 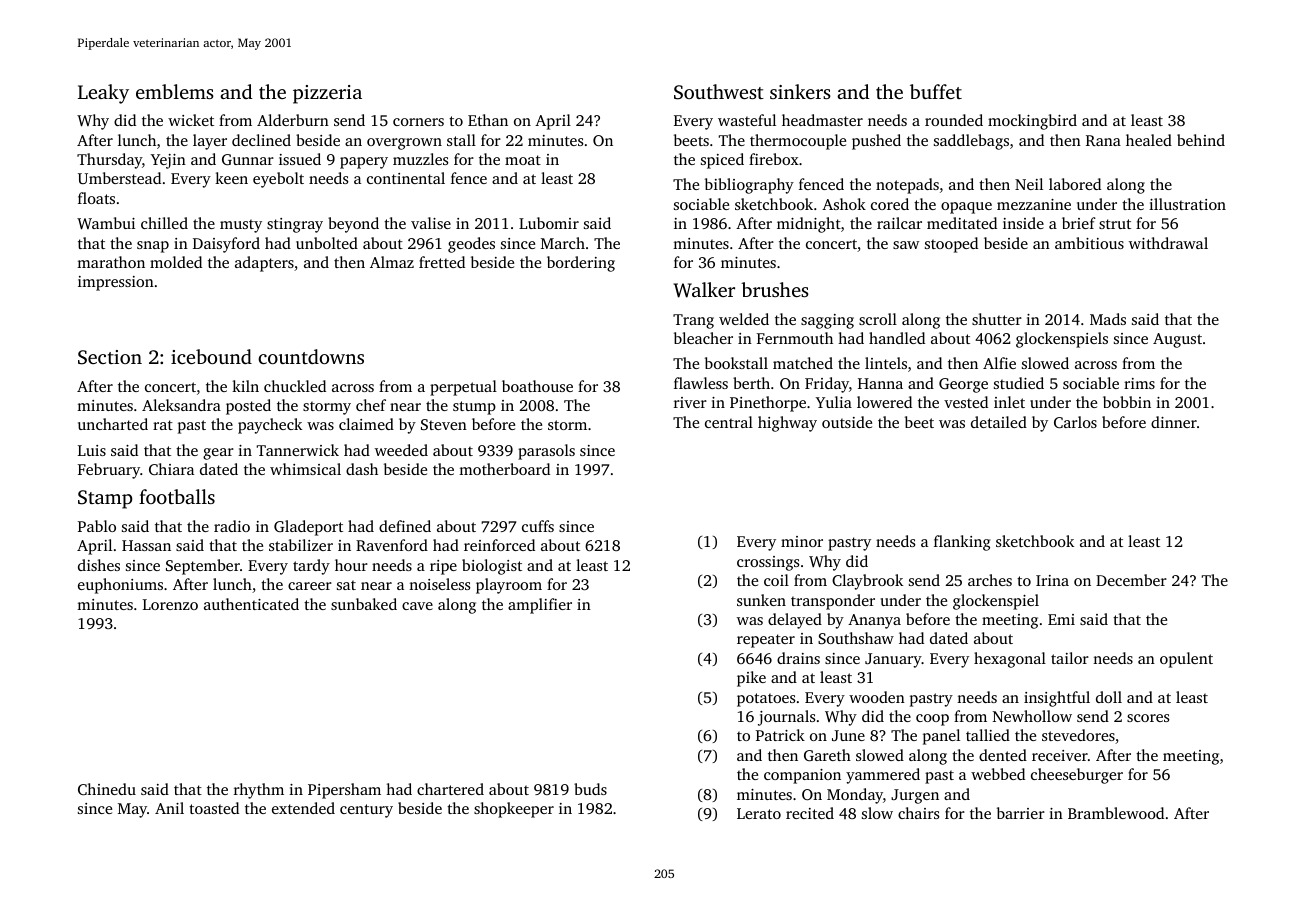 What do you see at coordinates (463, 388) in the page?
I see `perpetual` at bounding box center [463, 388].
